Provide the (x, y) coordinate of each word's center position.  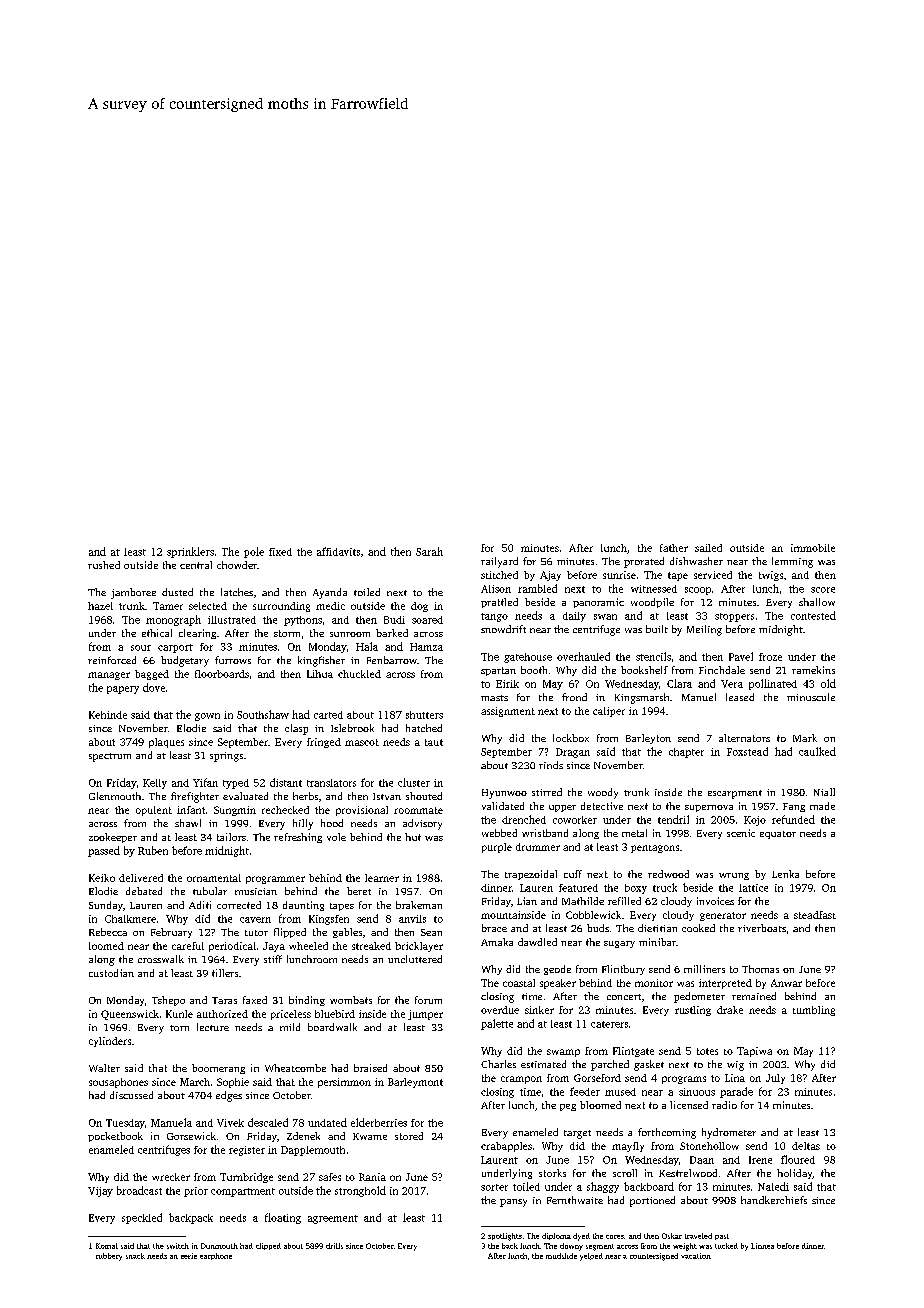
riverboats (762, 928)
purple (497, 848)
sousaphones (118, 1083)
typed (236, 784)
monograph (173, 620)
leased (740, 697)
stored (409, 1136)
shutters (424, 715)
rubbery (109, 1257)
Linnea (762, 1246)
